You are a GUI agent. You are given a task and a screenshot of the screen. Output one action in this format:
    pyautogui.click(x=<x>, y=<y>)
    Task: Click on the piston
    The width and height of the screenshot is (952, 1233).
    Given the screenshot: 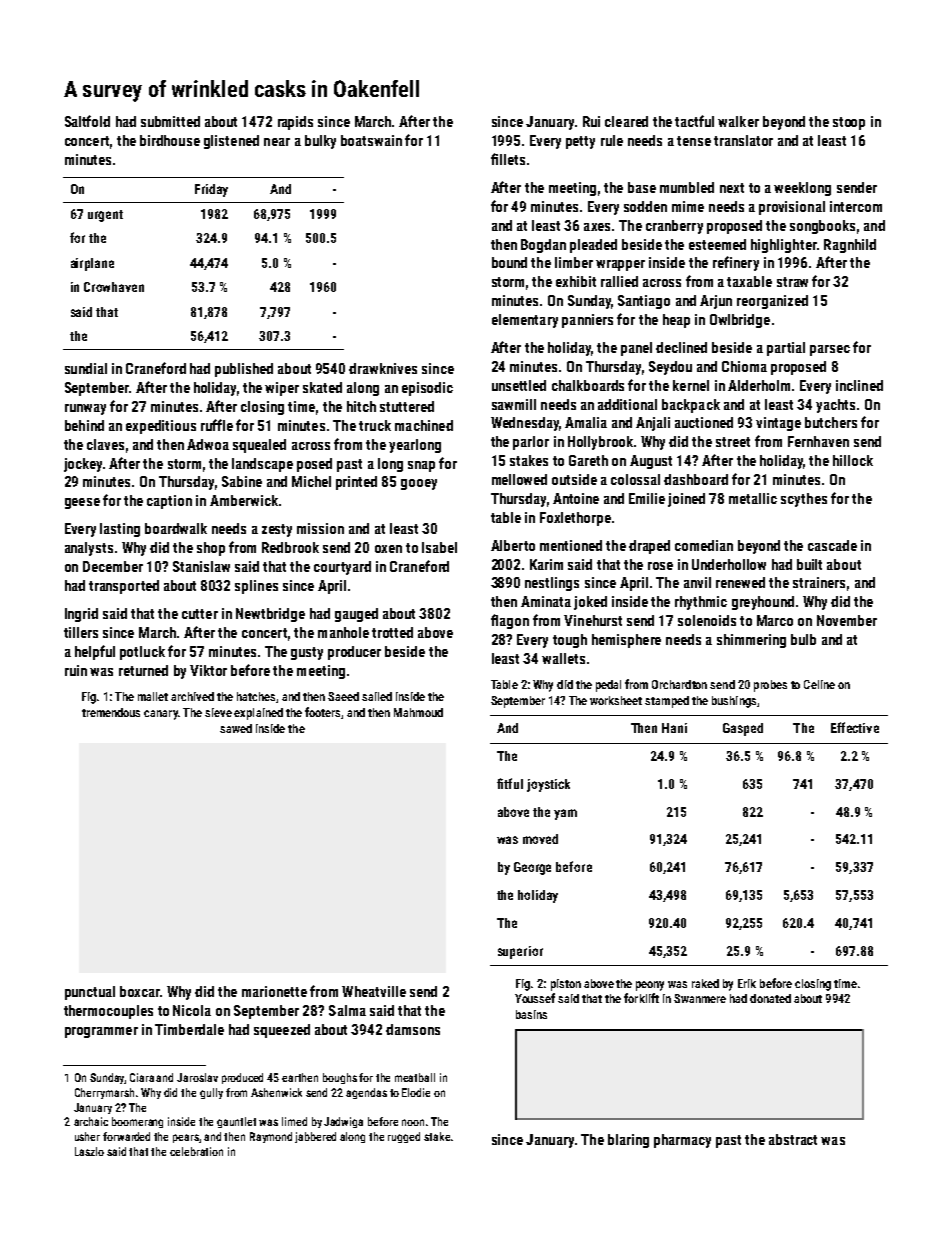 What is the action you would take?
    pyautogui.click(x=566, y=985)
